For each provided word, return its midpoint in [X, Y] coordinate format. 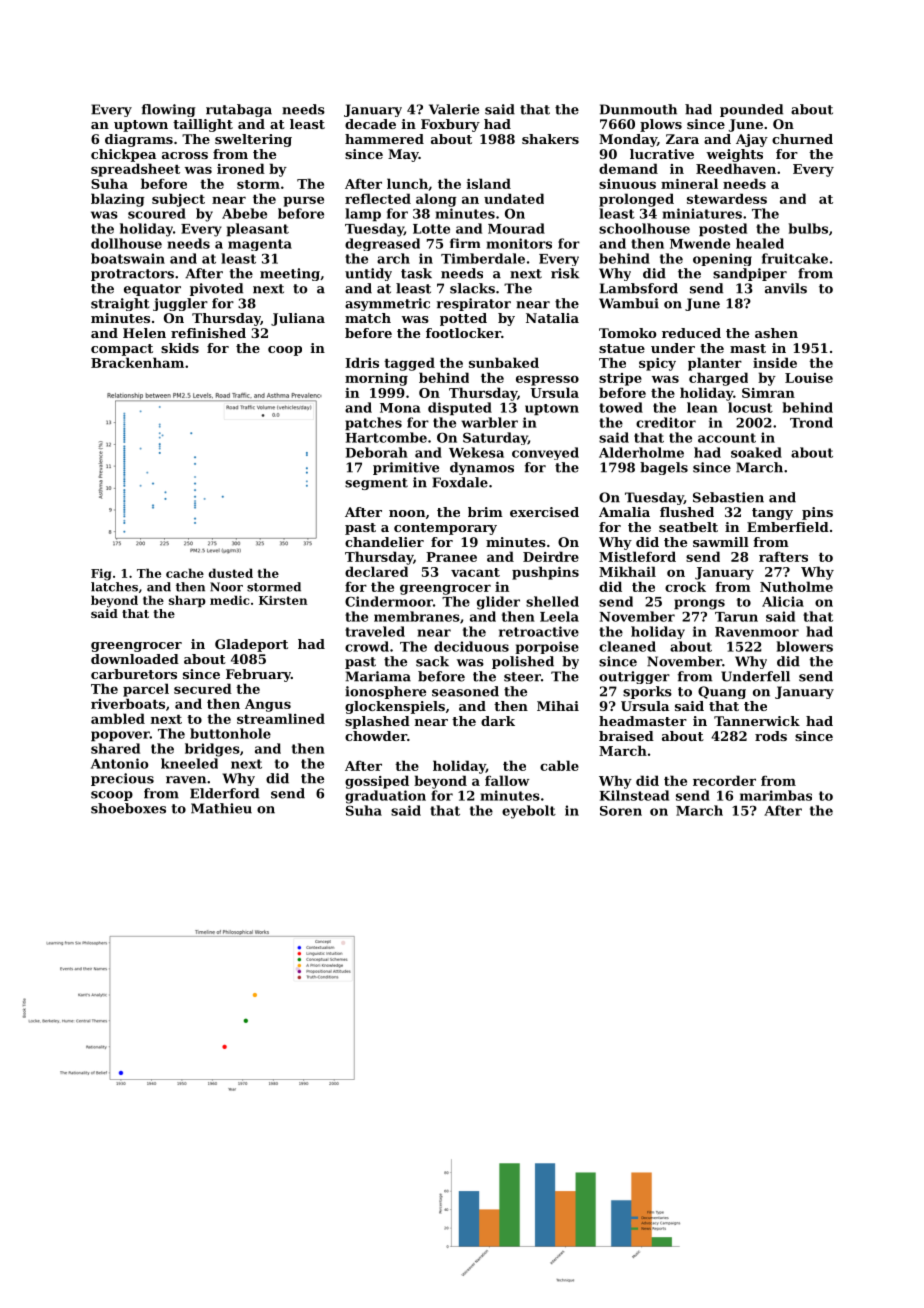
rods [771, 736]
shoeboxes [128, 808]
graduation [385, 797]
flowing [168, 110]
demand [628, 168]
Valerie [454, 109]
